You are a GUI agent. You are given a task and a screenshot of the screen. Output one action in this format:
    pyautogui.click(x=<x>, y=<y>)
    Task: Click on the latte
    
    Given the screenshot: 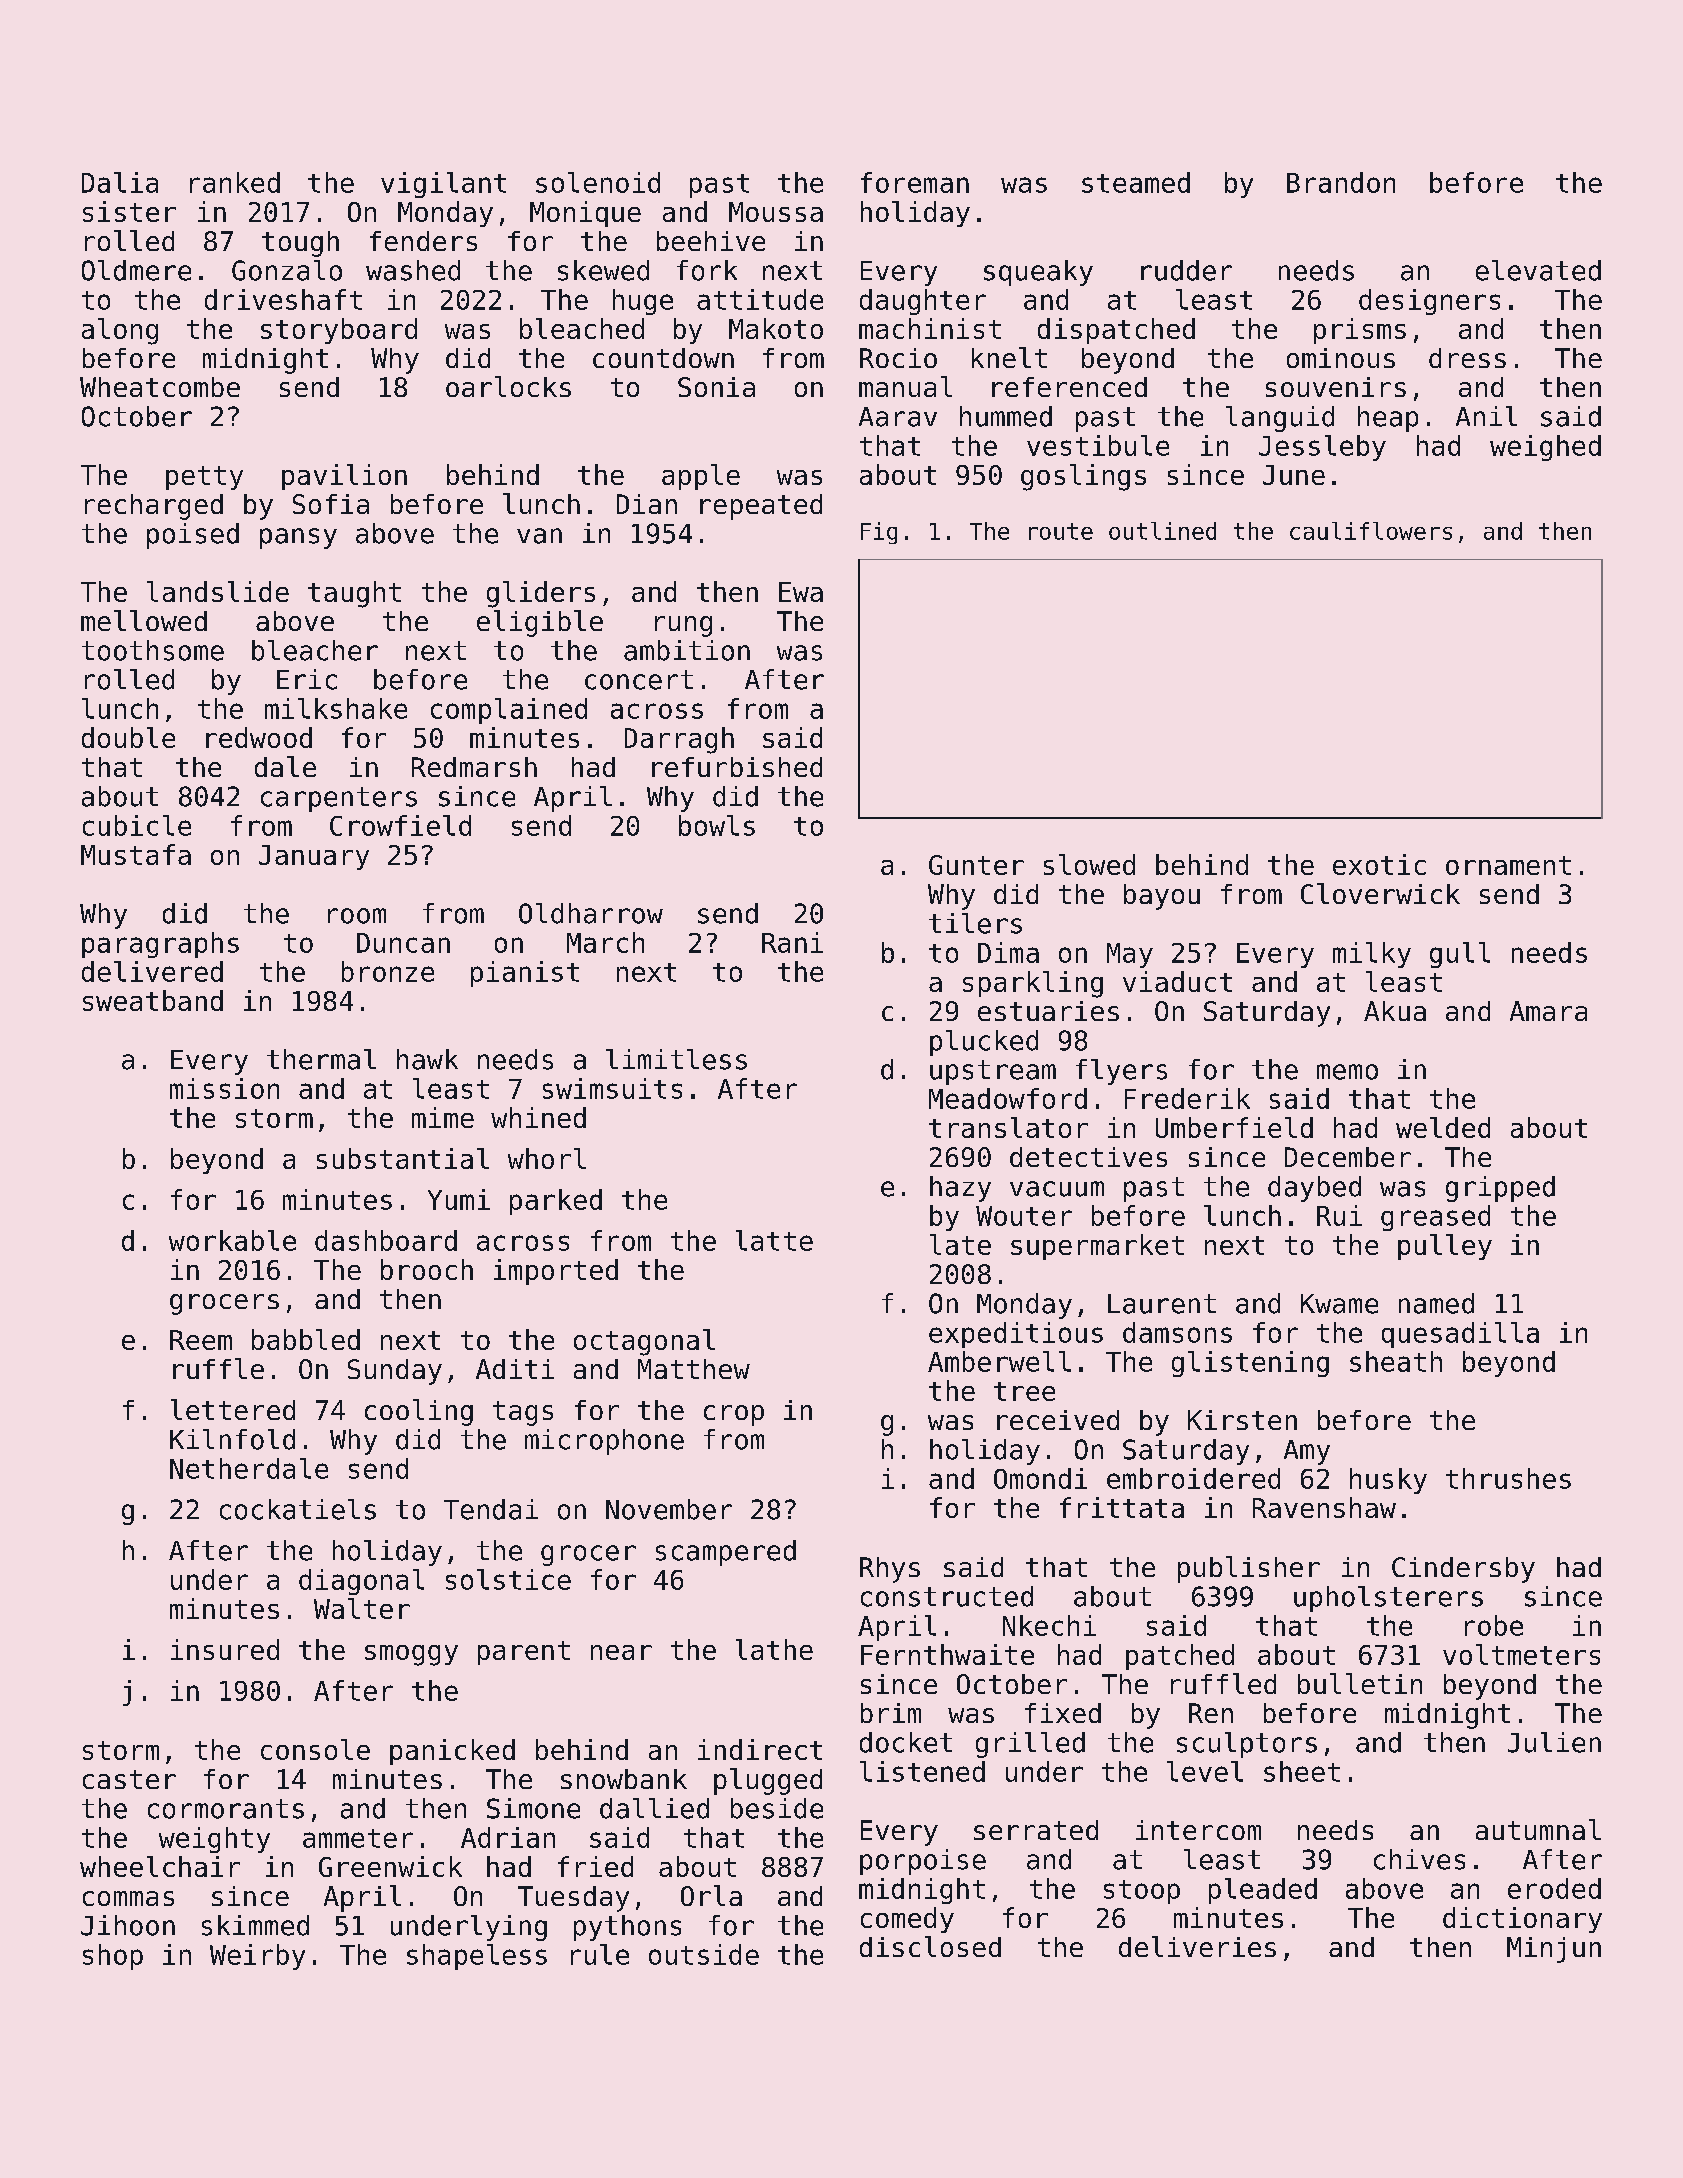 What is the action you would take?
    pyautogui.click(x=774, y=1240)
